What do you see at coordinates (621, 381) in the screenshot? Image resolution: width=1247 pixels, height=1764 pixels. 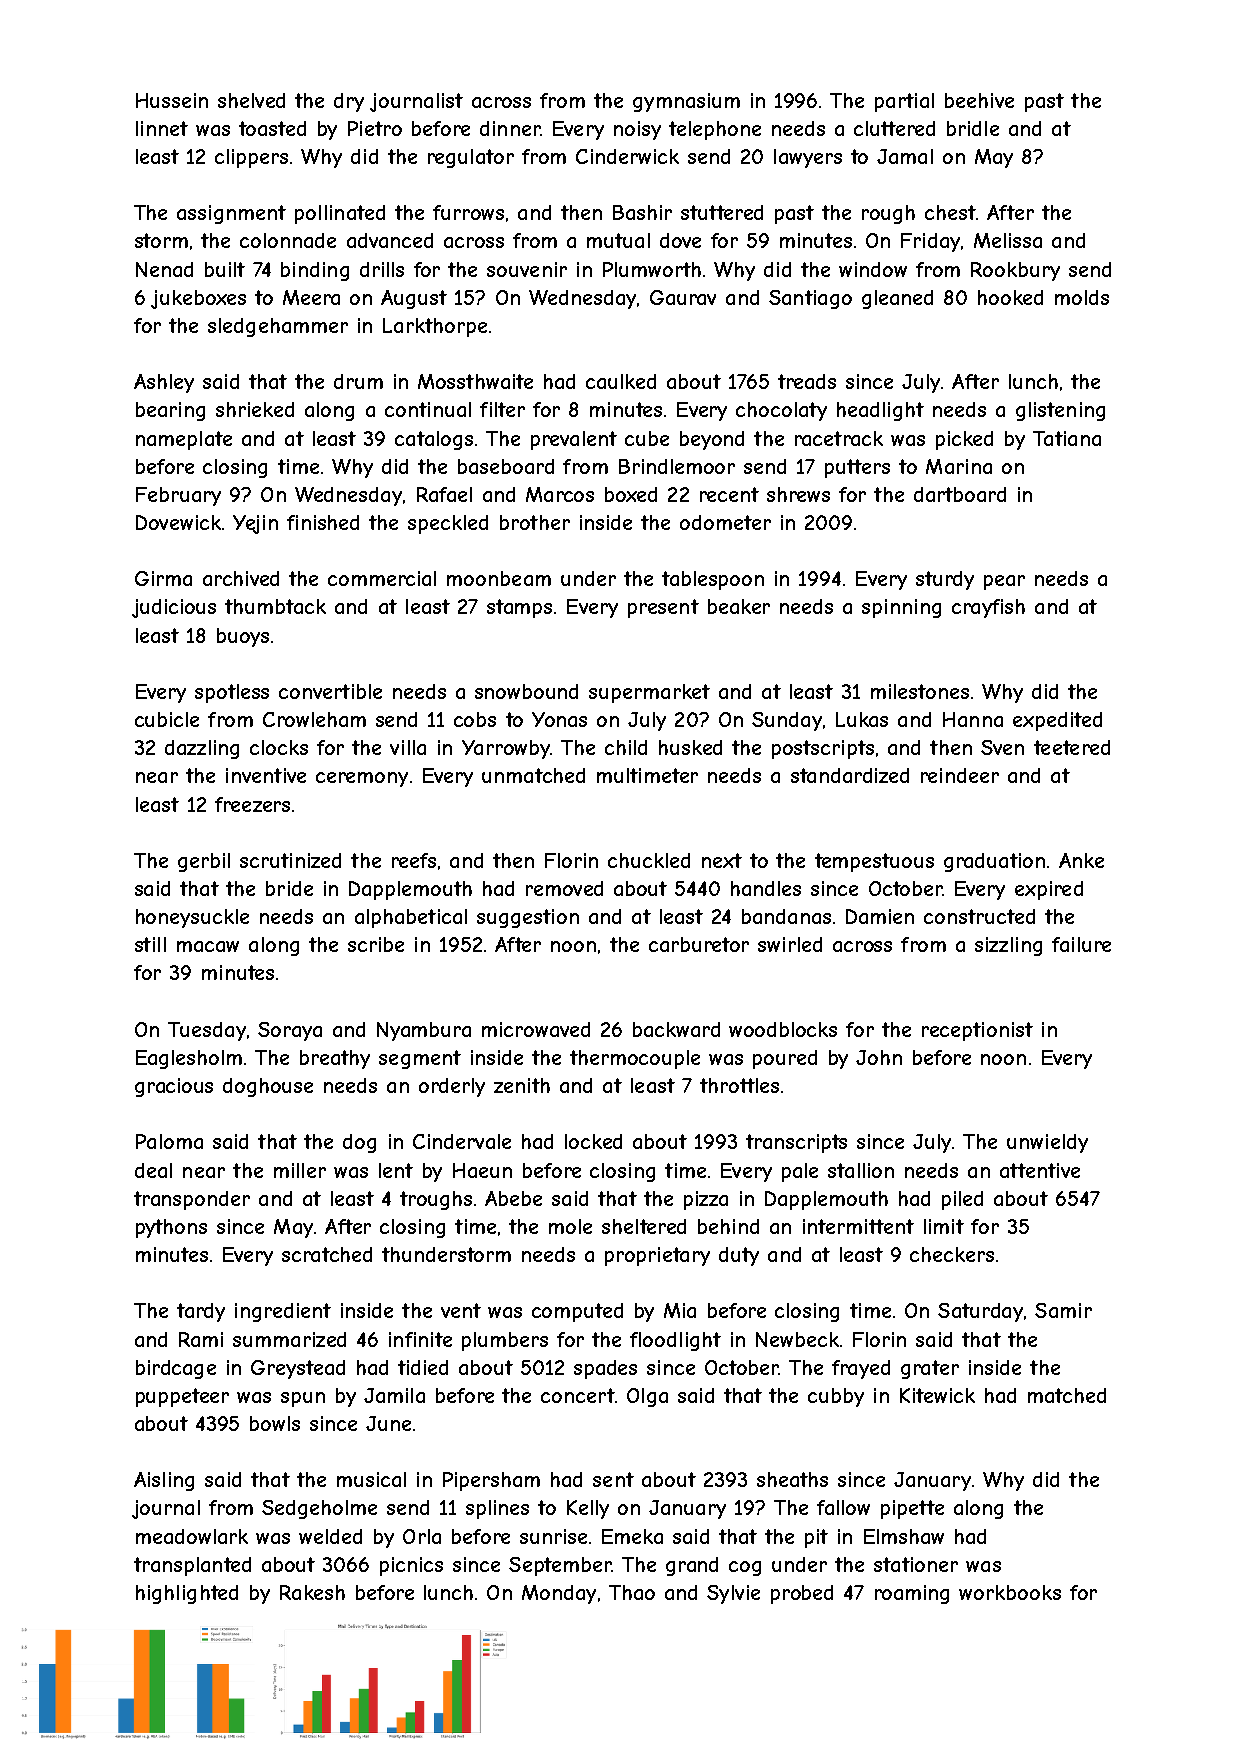 I see `caulked` at bounding box center [621, 381].
